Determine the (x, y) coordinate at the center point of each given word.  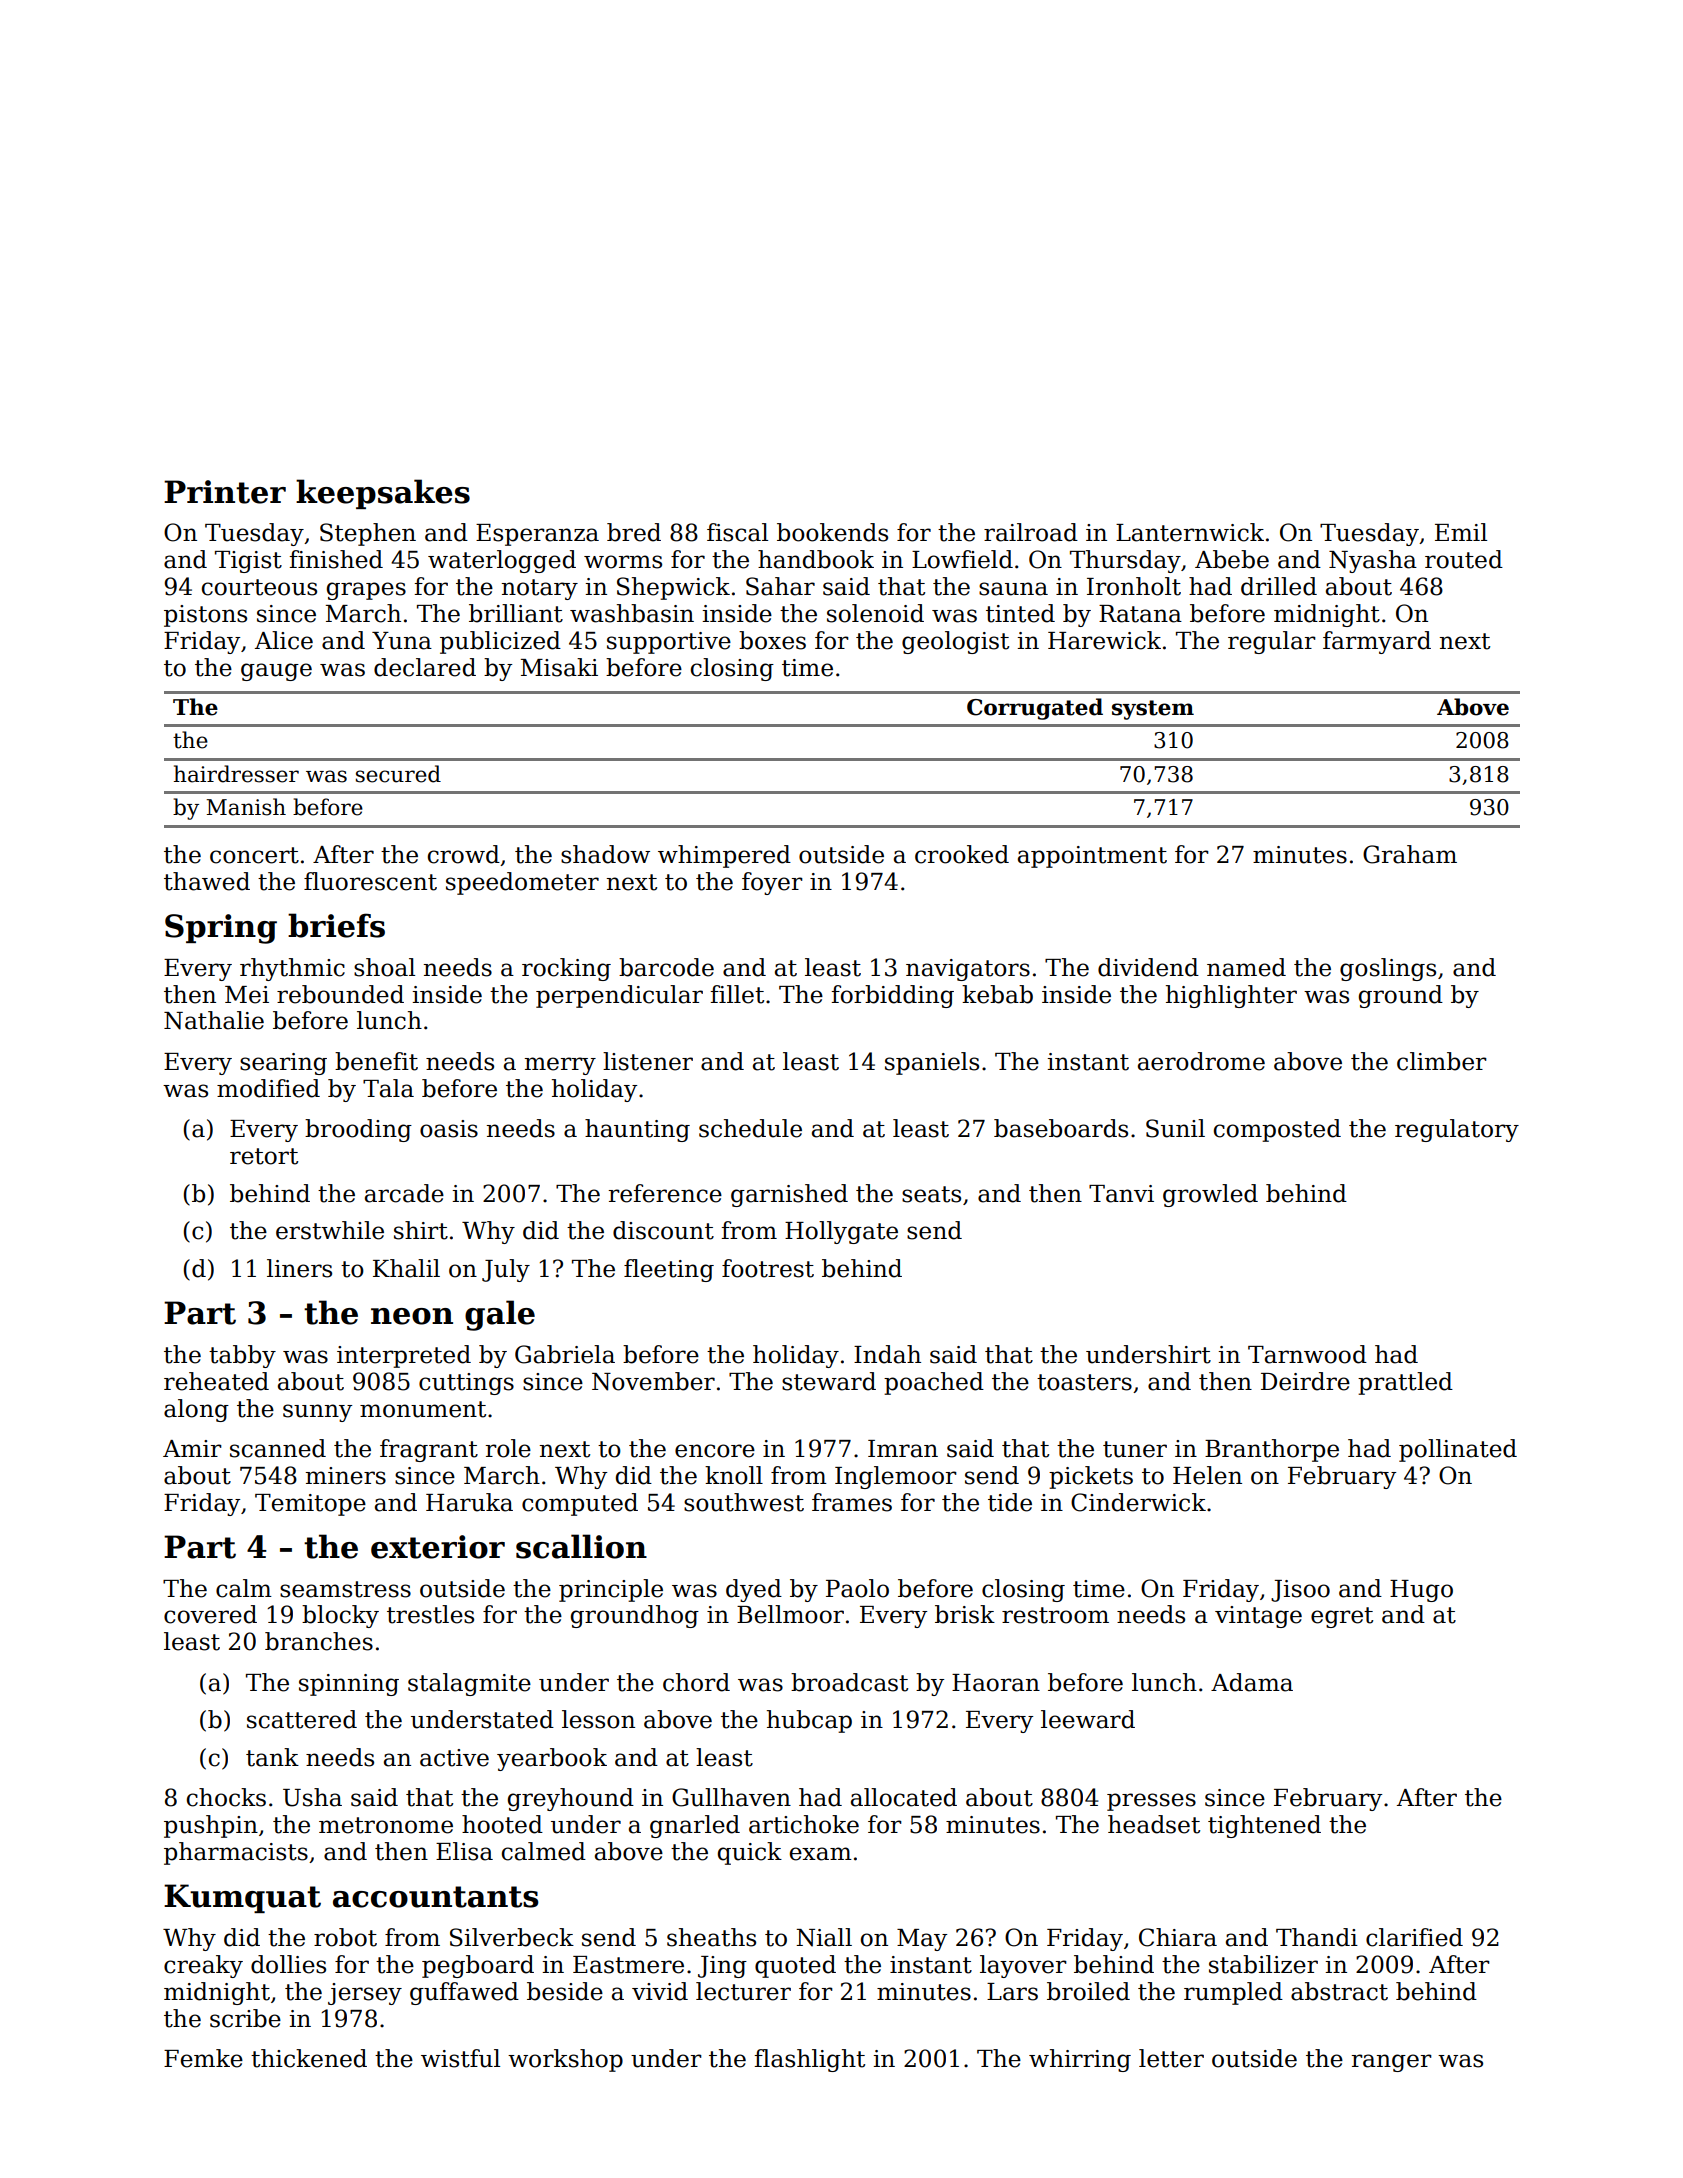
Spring (221, 929)
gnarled (695, 1826)
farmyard (1377, 642)
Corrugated (1035, 709)
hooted (502, 1824)
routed (1464, 559)
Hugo (1421, 1591)
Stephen (368, 534)
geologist (955, 642)
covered (210, 1614)
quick (750, 1853)
